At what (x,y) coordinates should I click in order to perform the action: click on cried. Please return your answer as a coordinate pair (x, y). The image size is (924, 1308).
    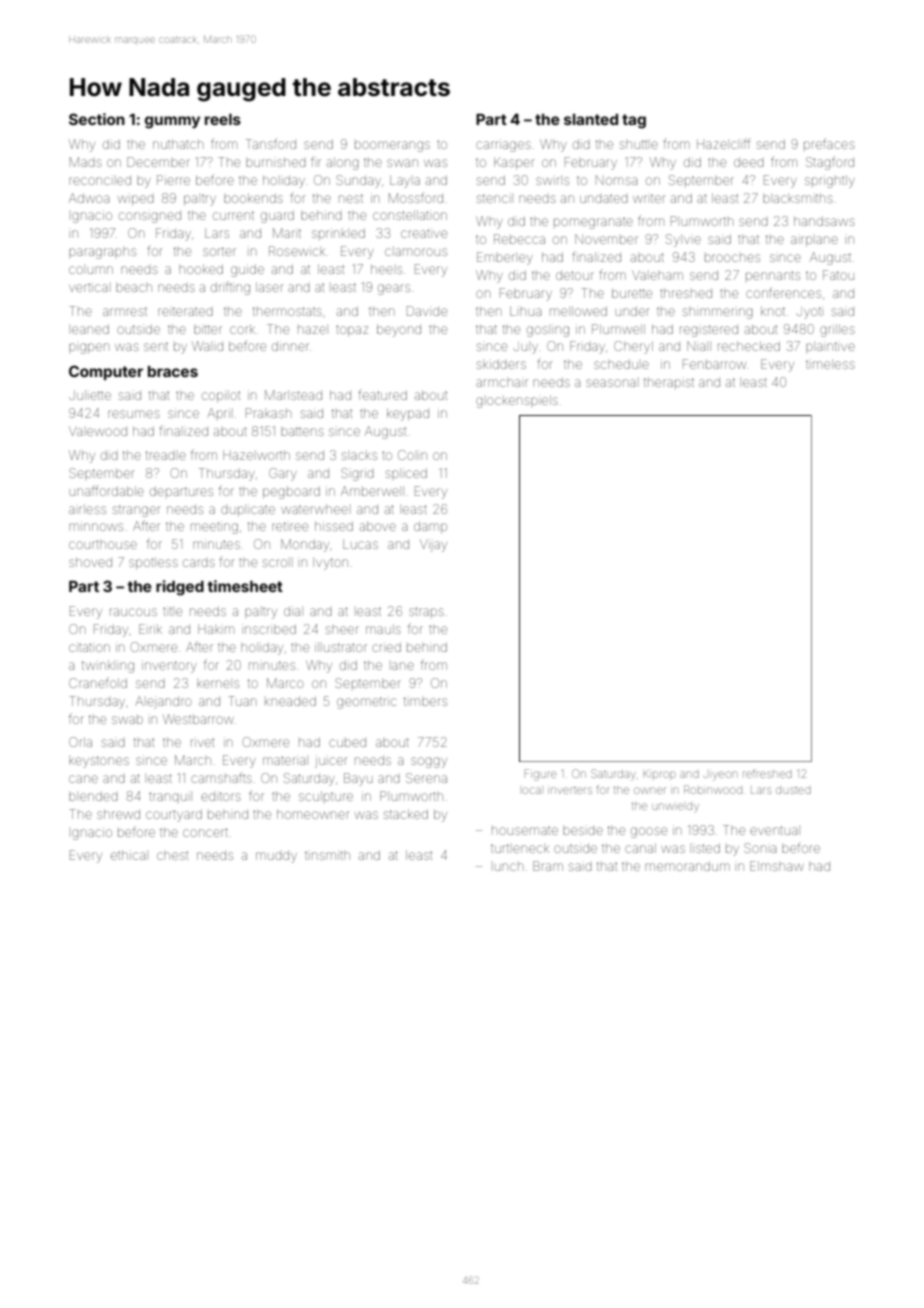
    Looking at the image, I should click on (386, 647).
